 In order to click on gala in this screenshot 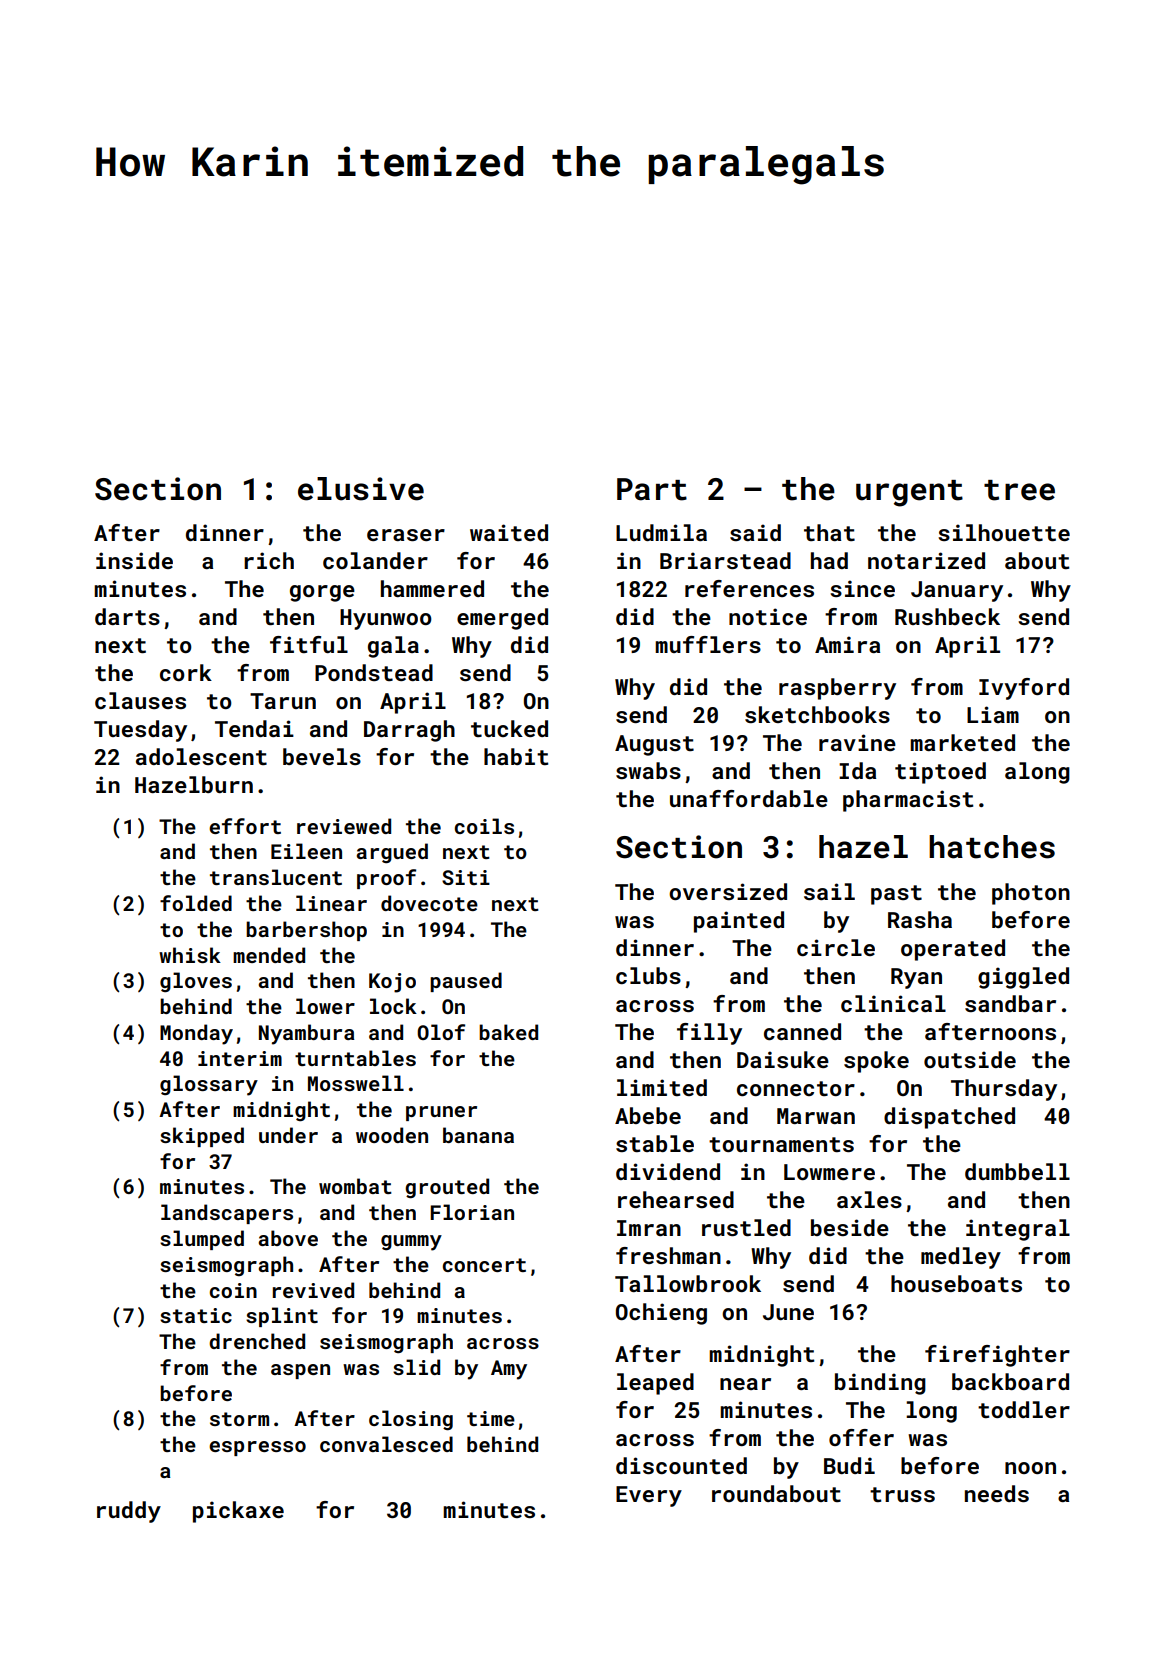, I will do `click(393, 647)`.
